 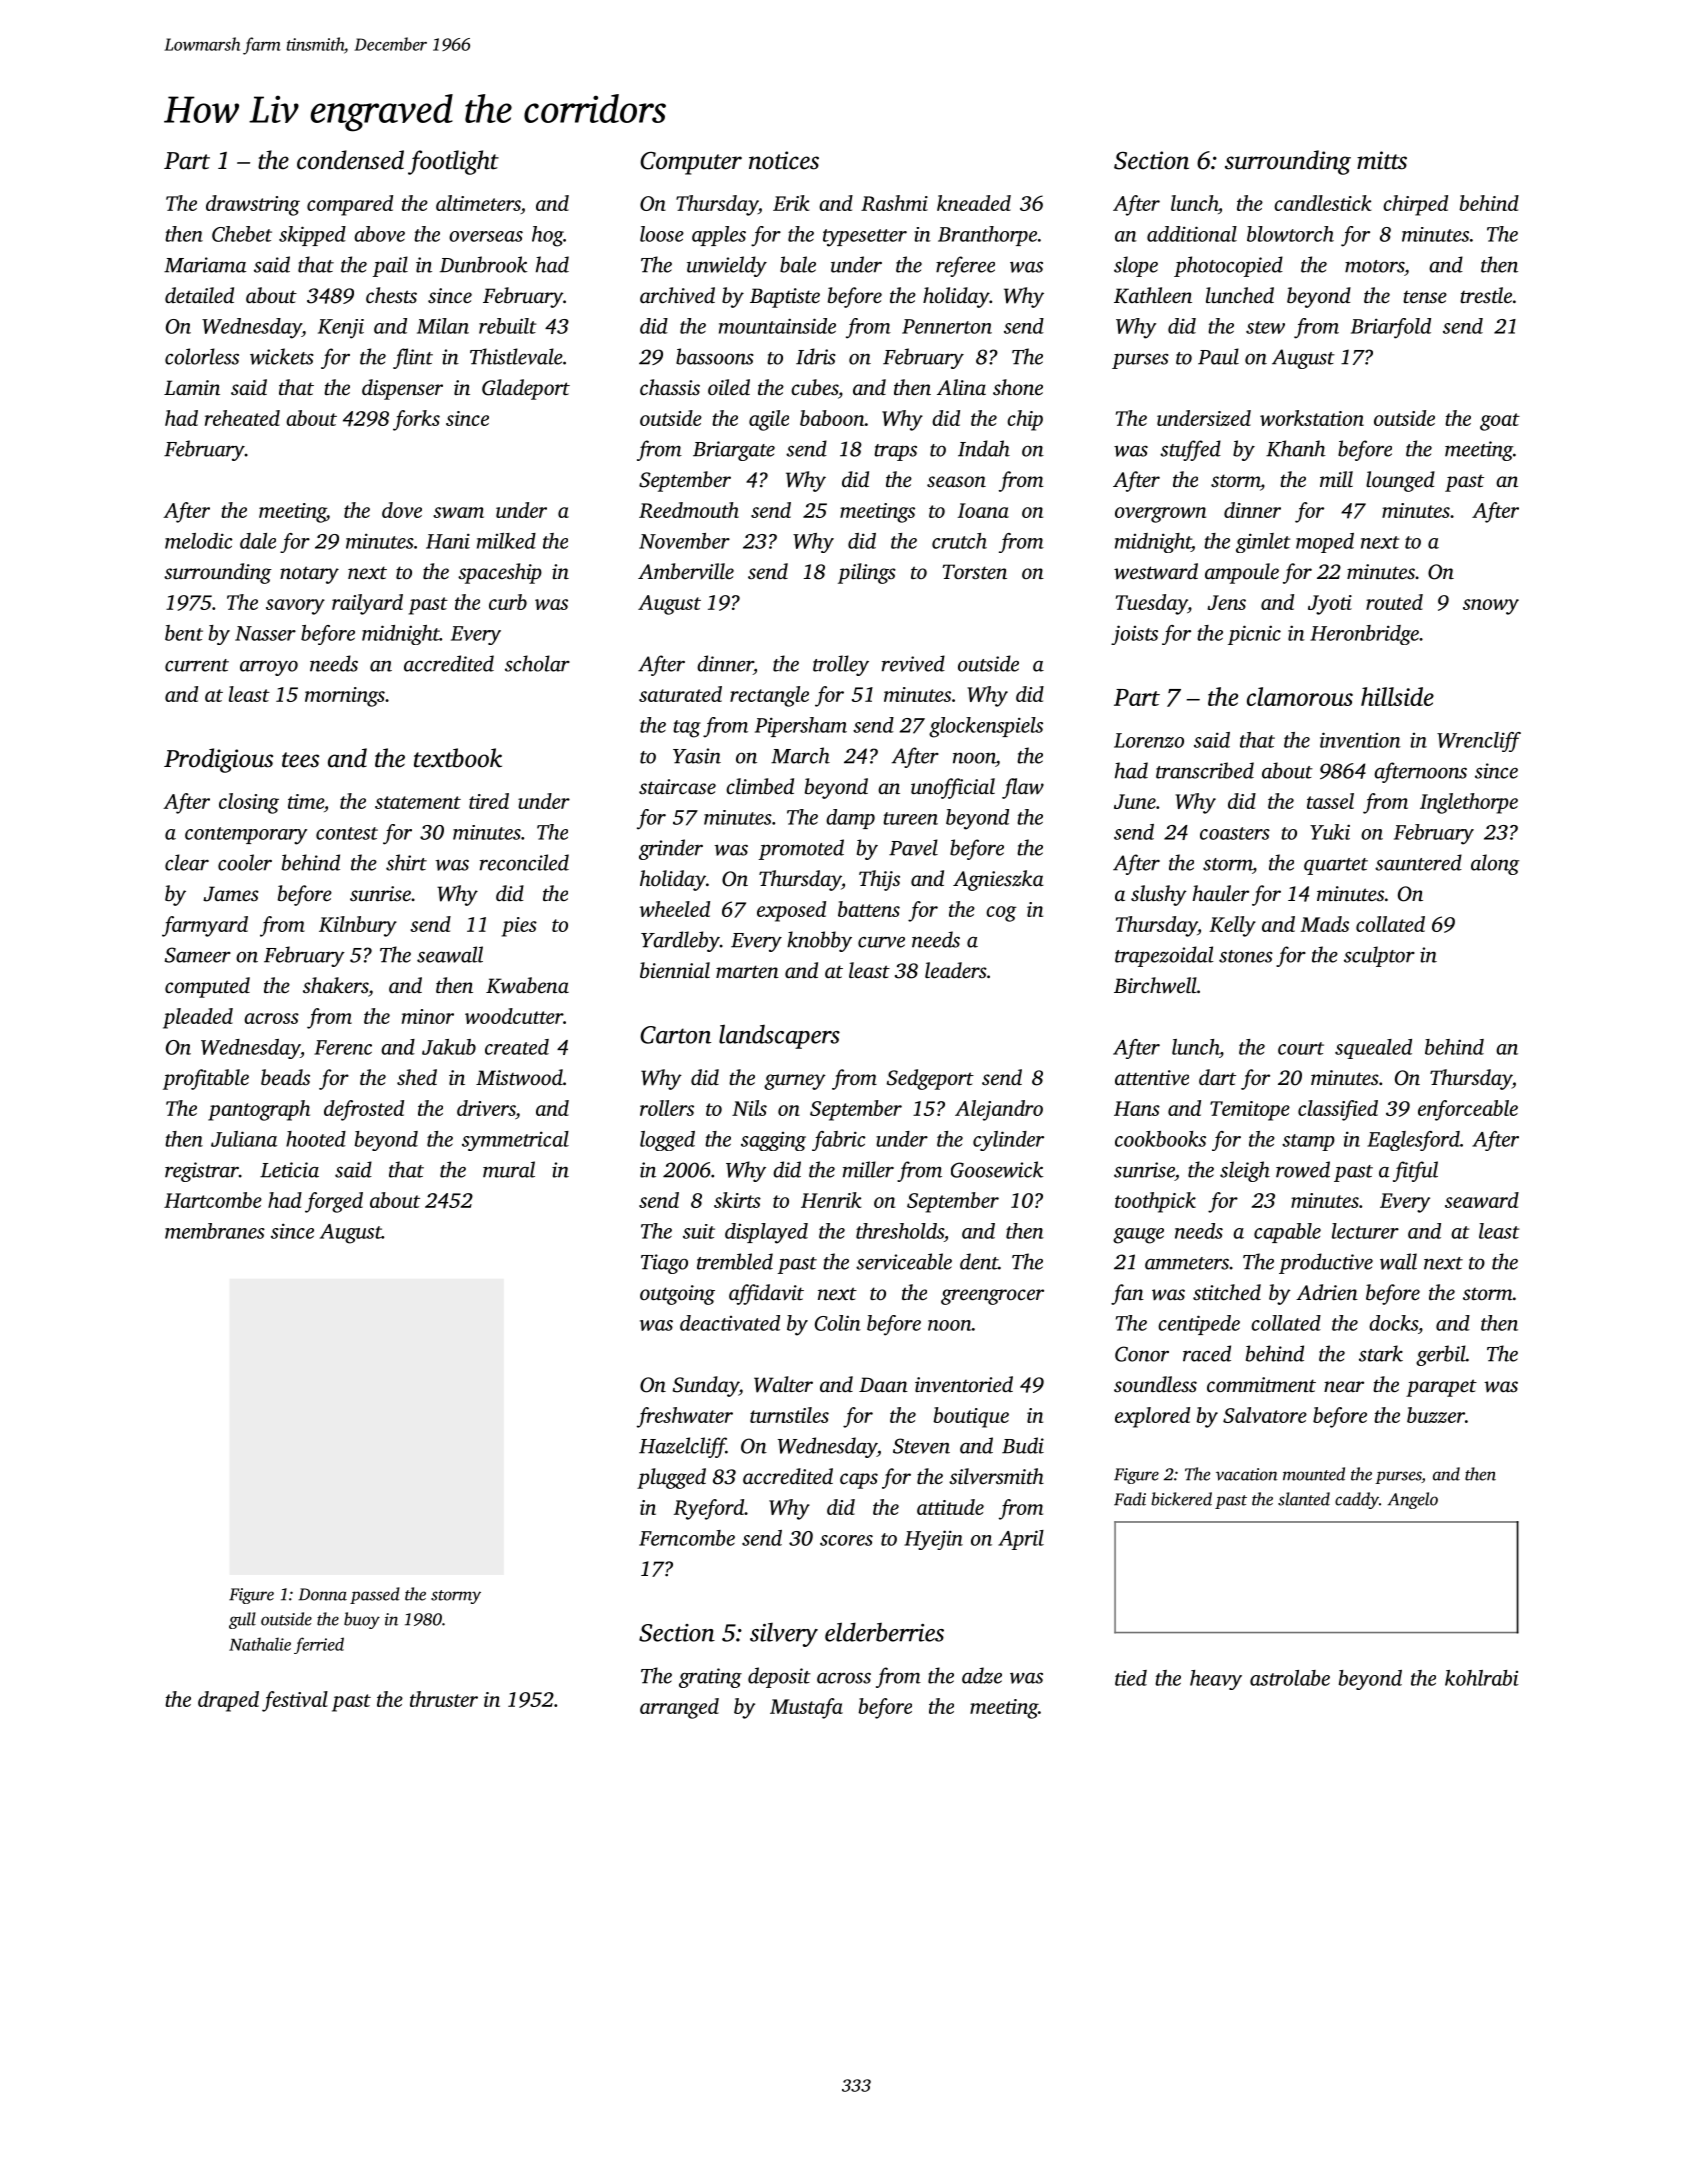 What do you see at coordinates (974, 203) in the page?
I see `kneaded` at bounding box center [974, 203].
